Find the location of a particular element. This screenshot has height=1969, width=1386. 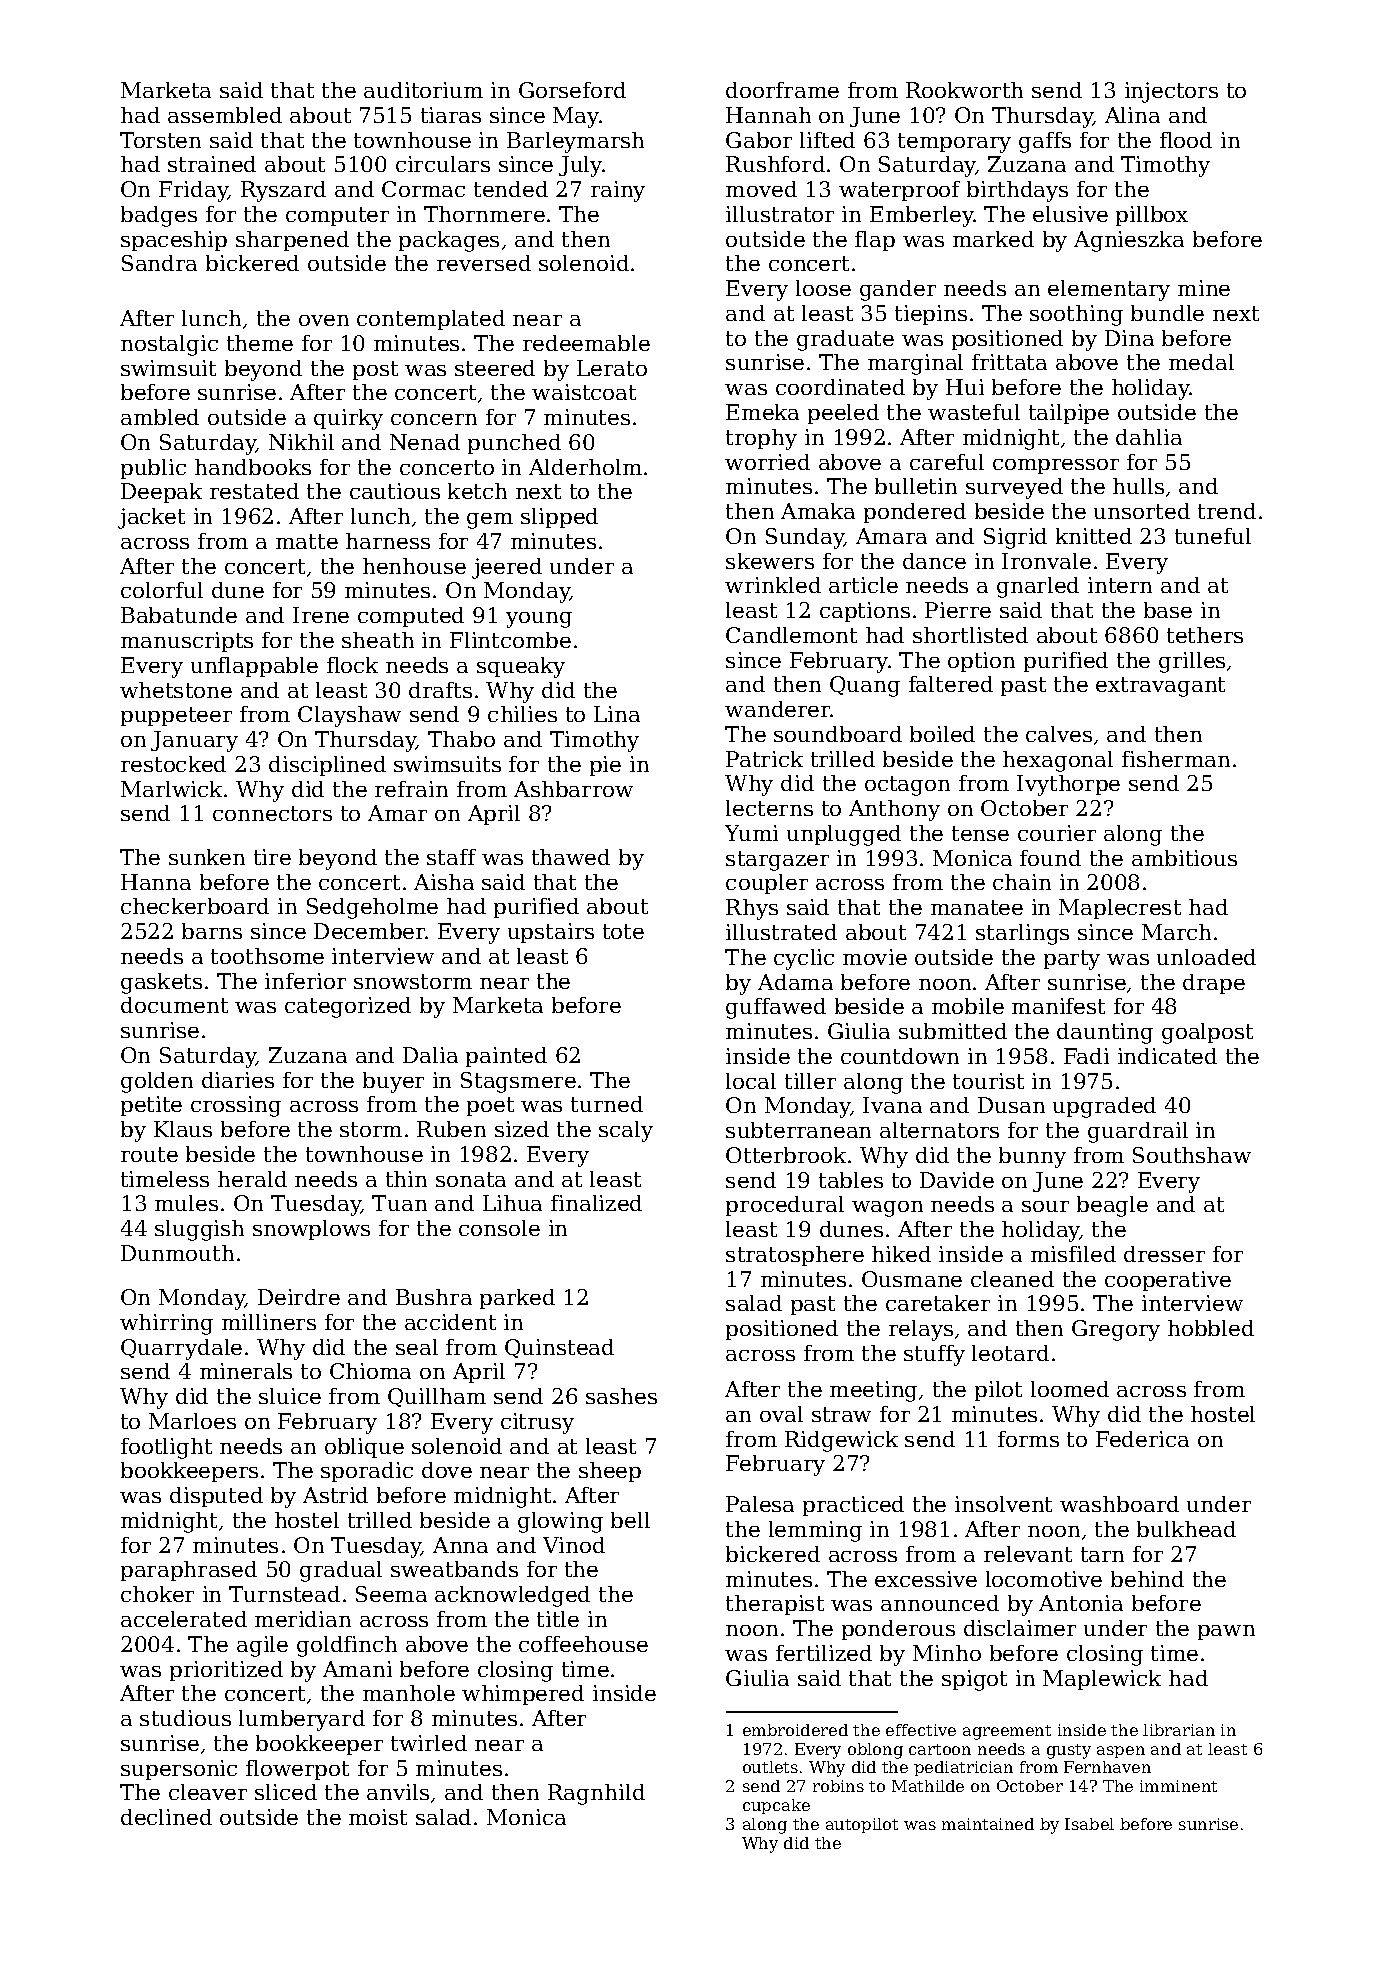

starlings is located at coordinates (1022, 934).
